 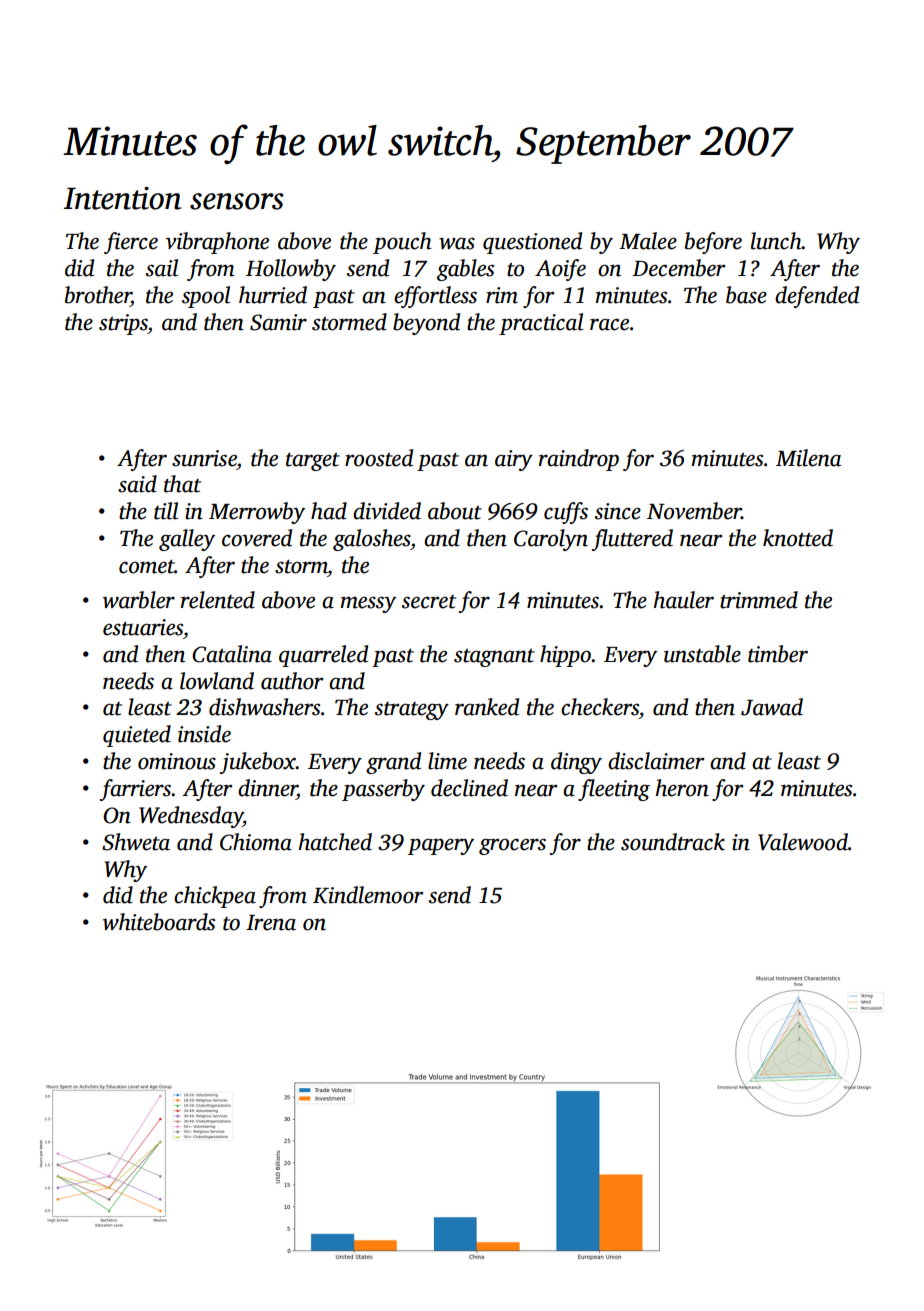 What do you see at coordinates (135, 790) in the page?
I see `farriers` at bounding box center [135, 790].
